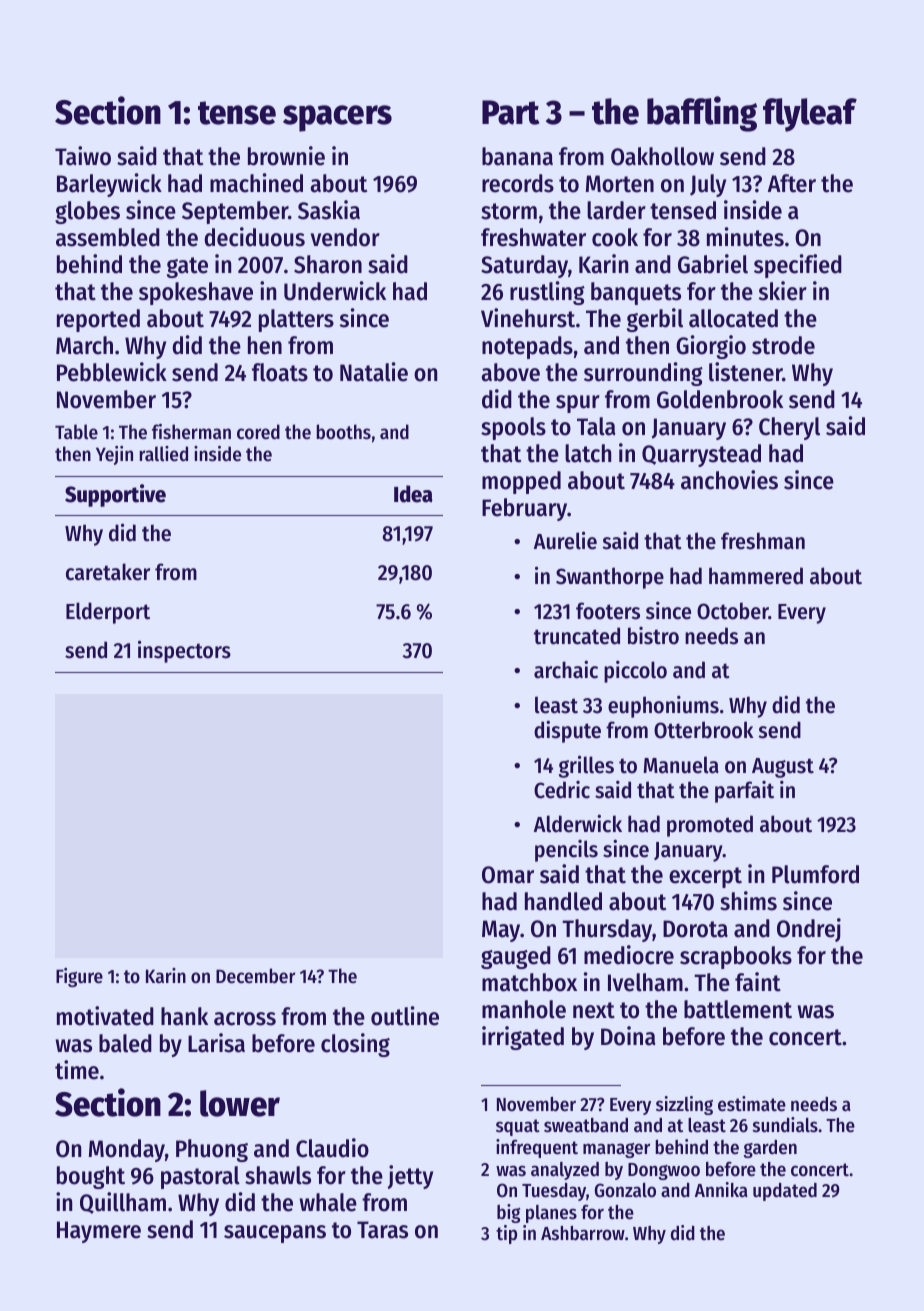  I want to click on brownie, so click(286, 156).
